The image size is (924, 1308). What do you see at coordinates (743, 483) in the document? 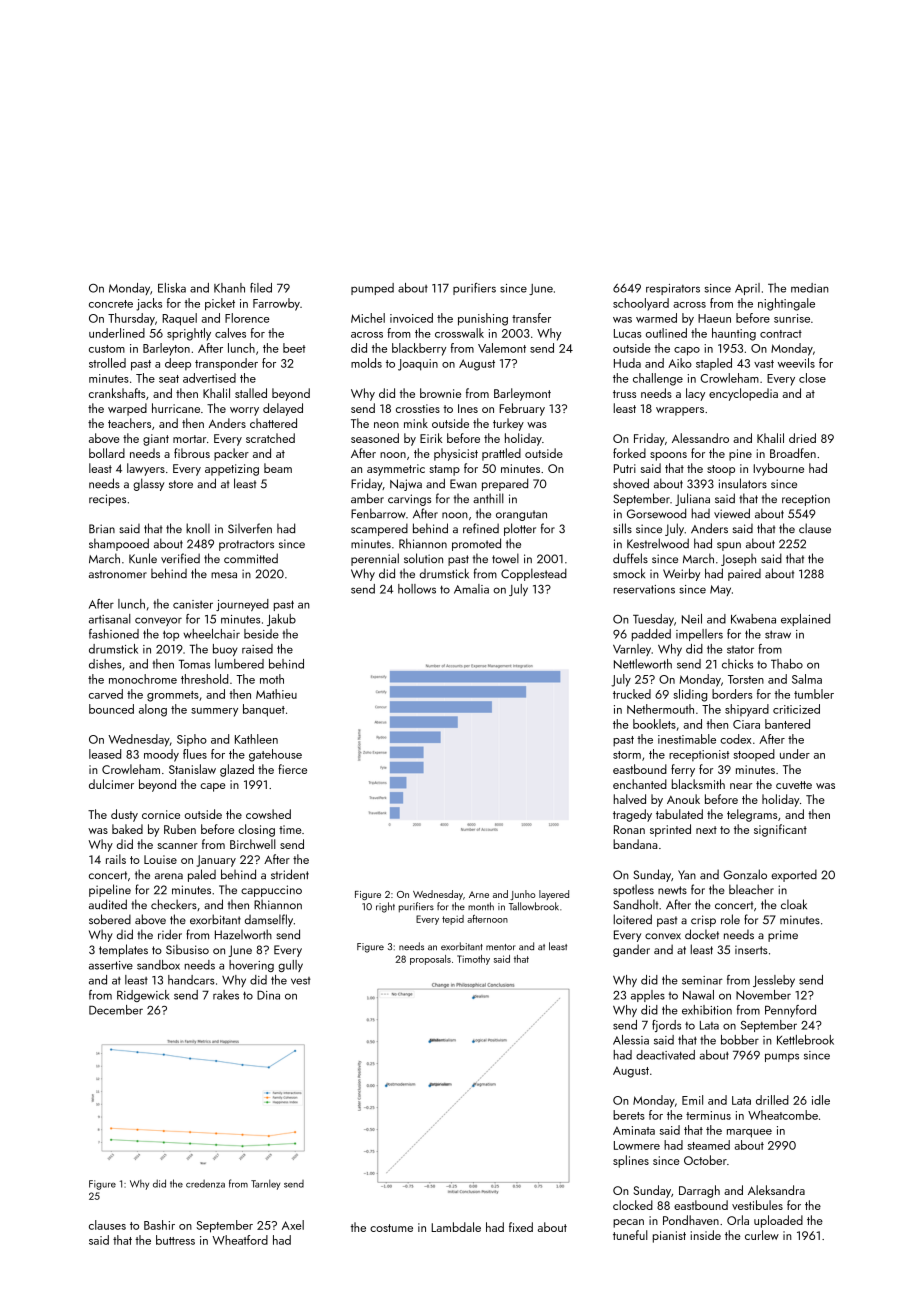
I see `insulators` at bounding box center [743, 483].
